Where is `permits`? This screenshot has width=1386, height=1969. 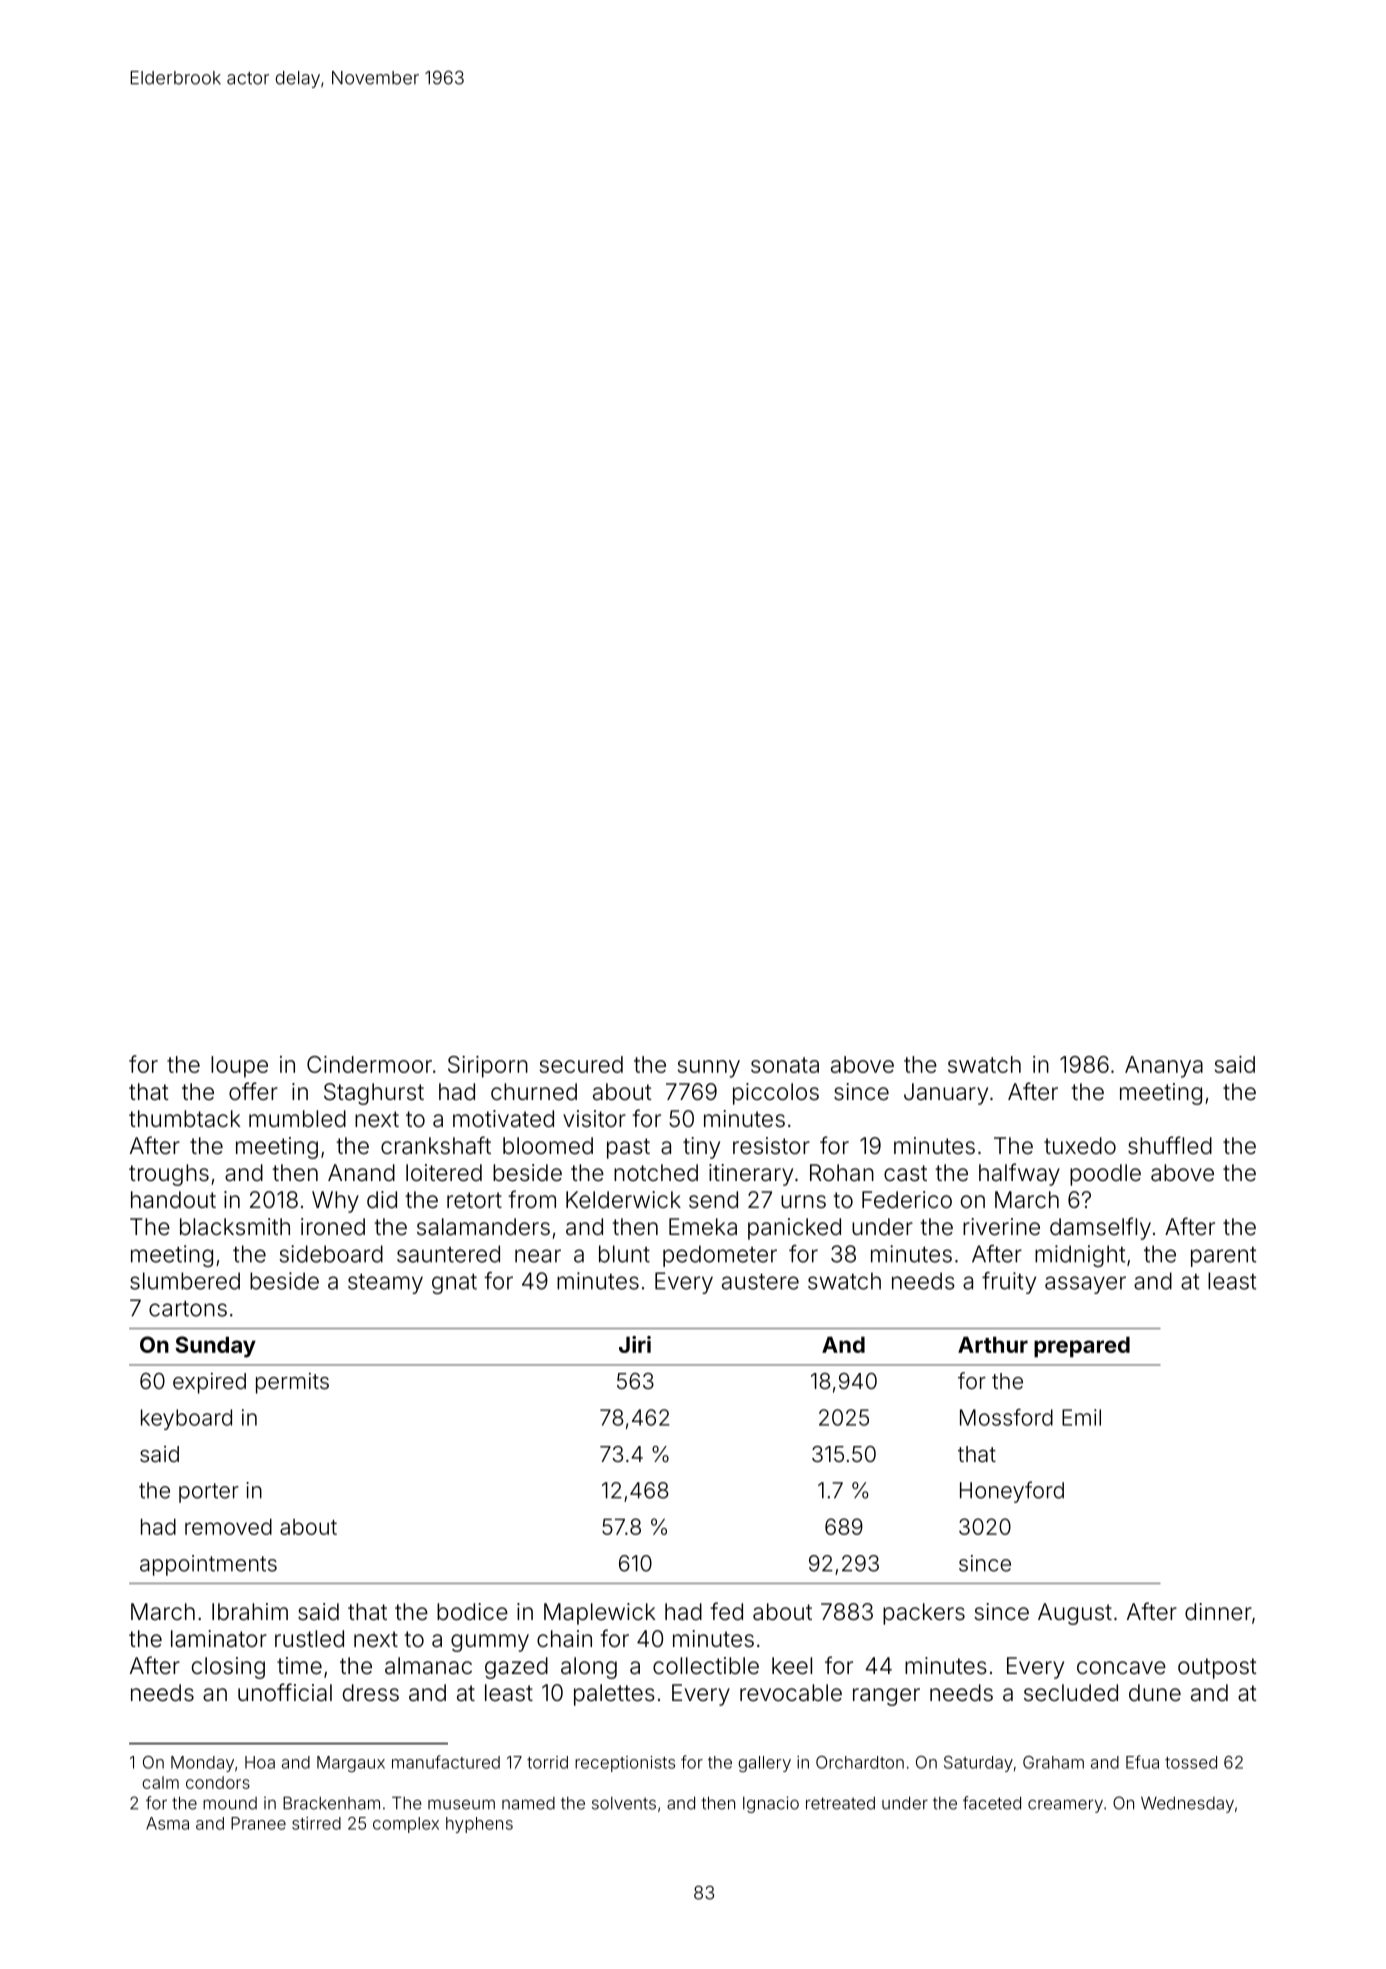
permits is located at coordinates (292, 1383).
